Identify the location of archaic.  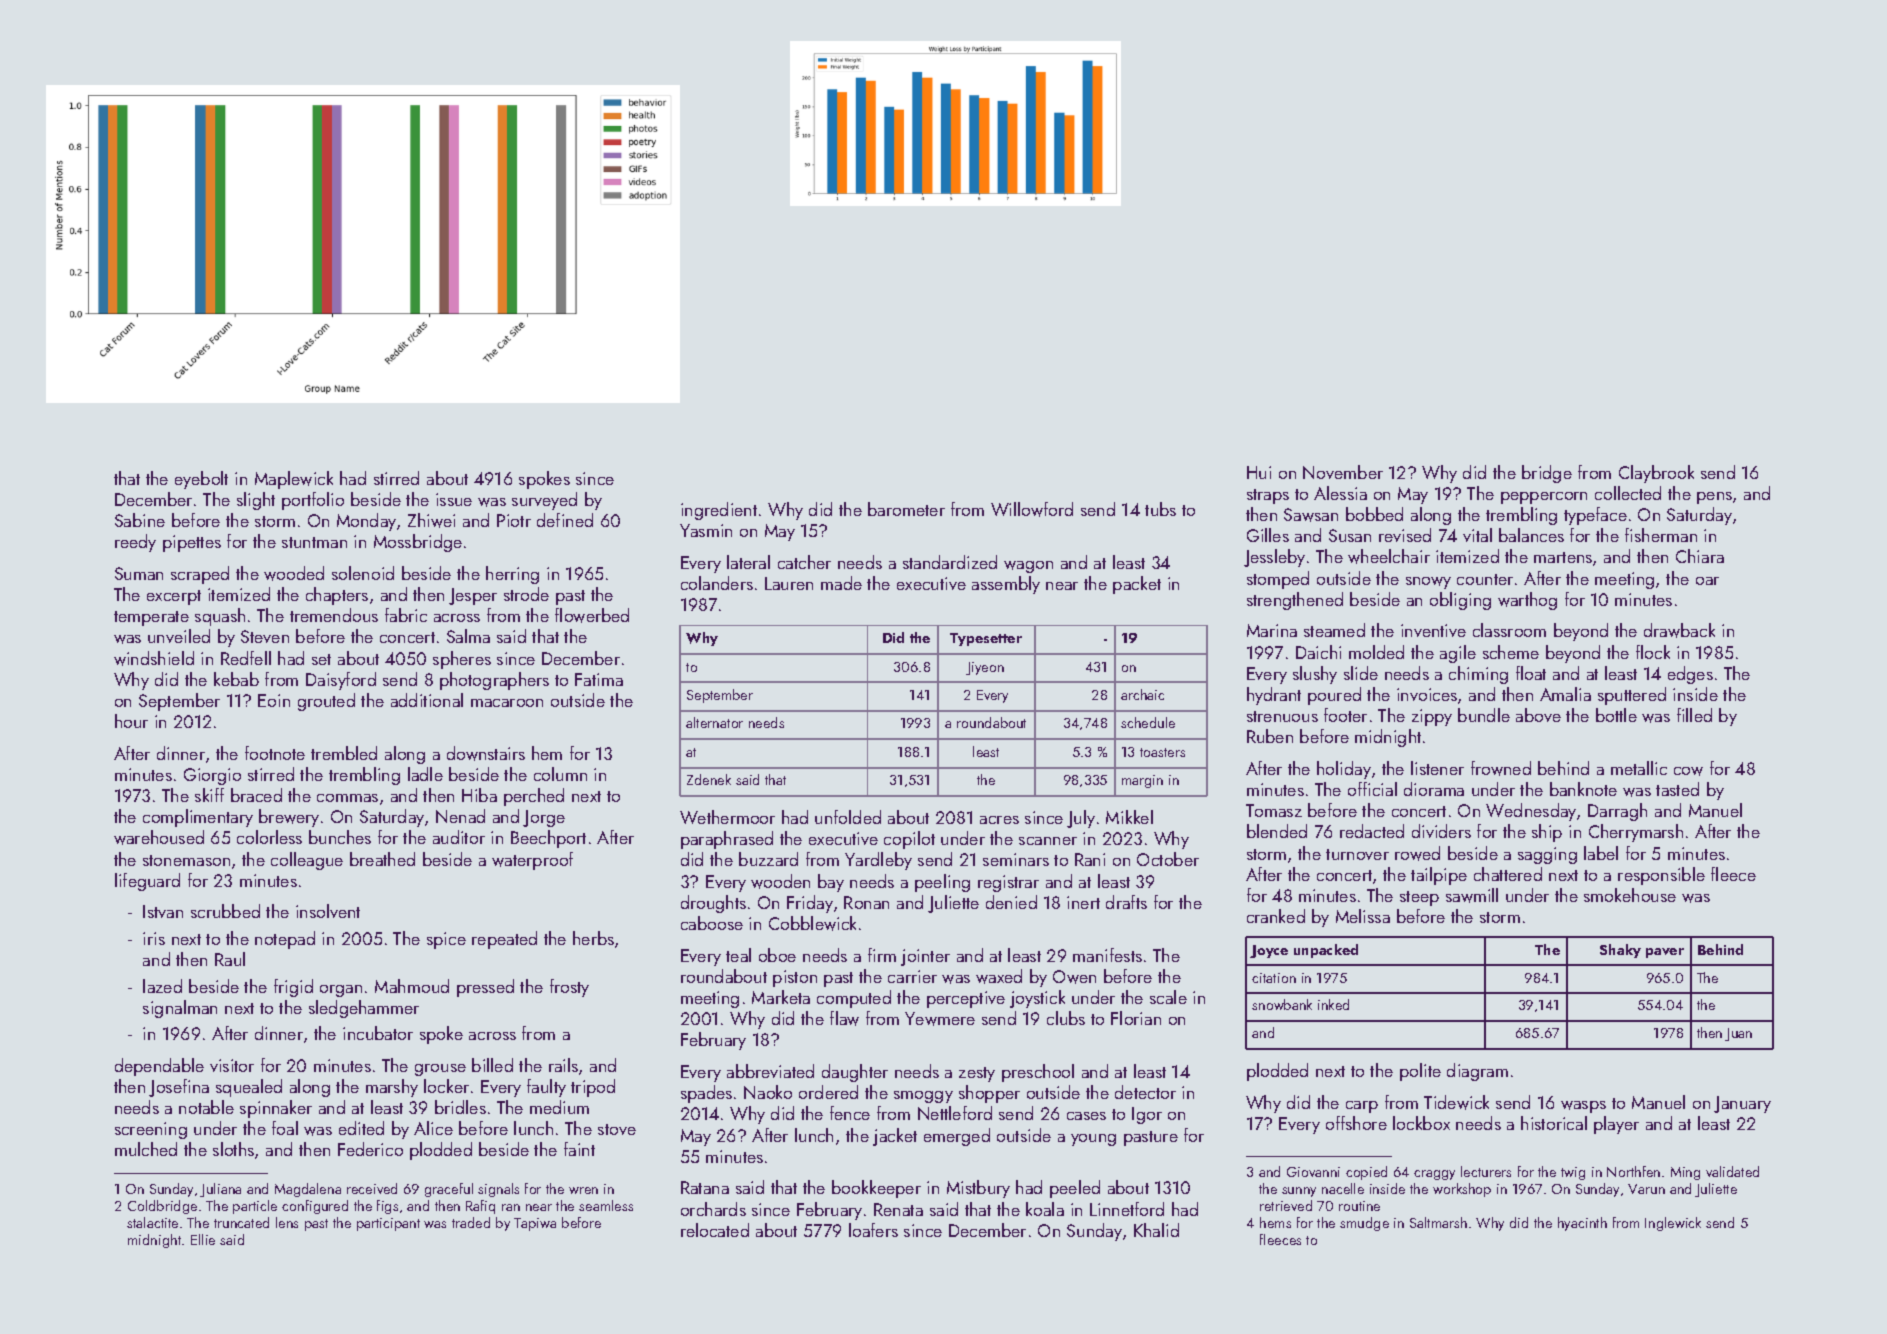
(1142, 694).
